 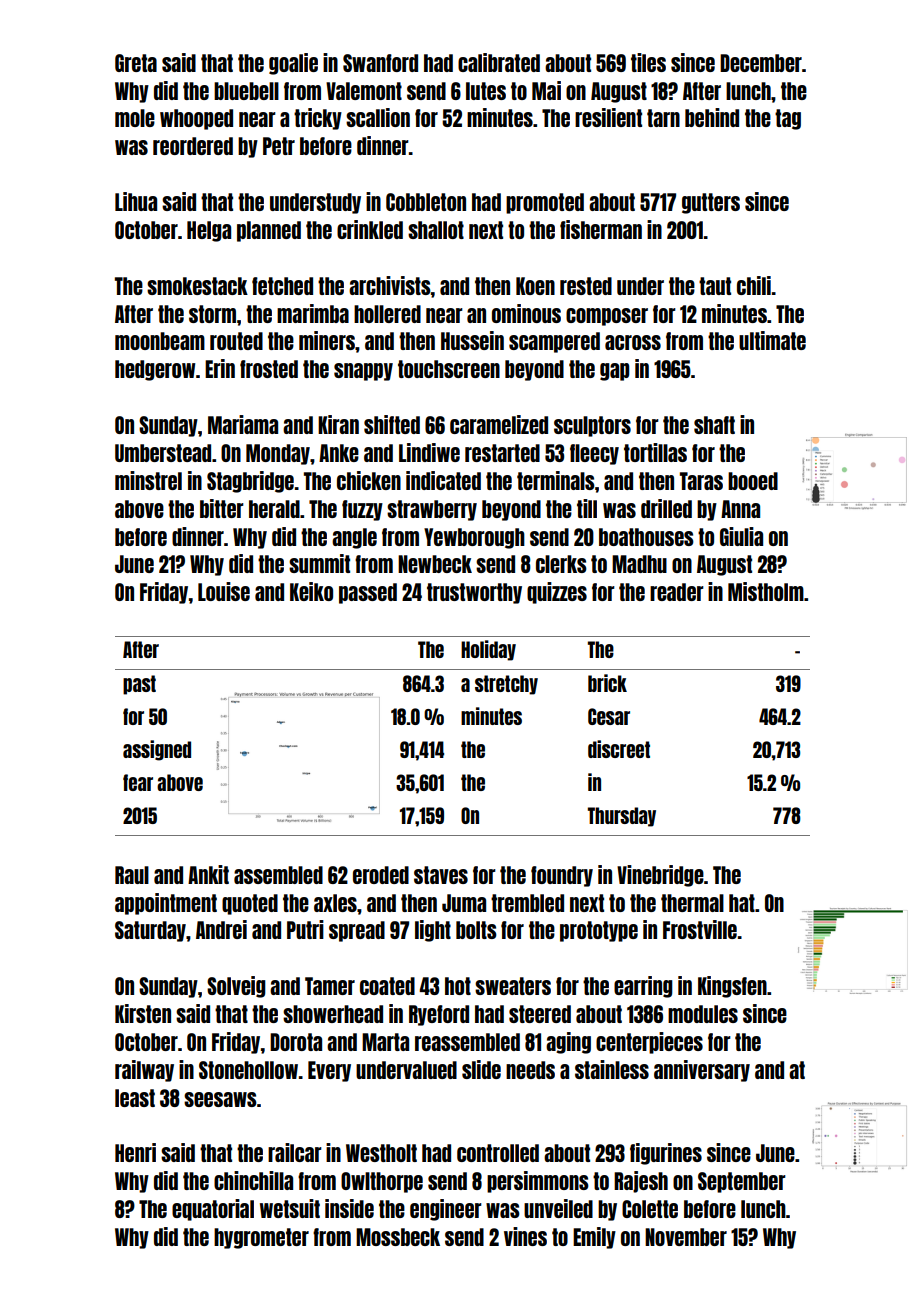 What do you see at coordinates (660, 876) in the screenshot?
I see `Vinebridge` at bounding box center [660, 876].
